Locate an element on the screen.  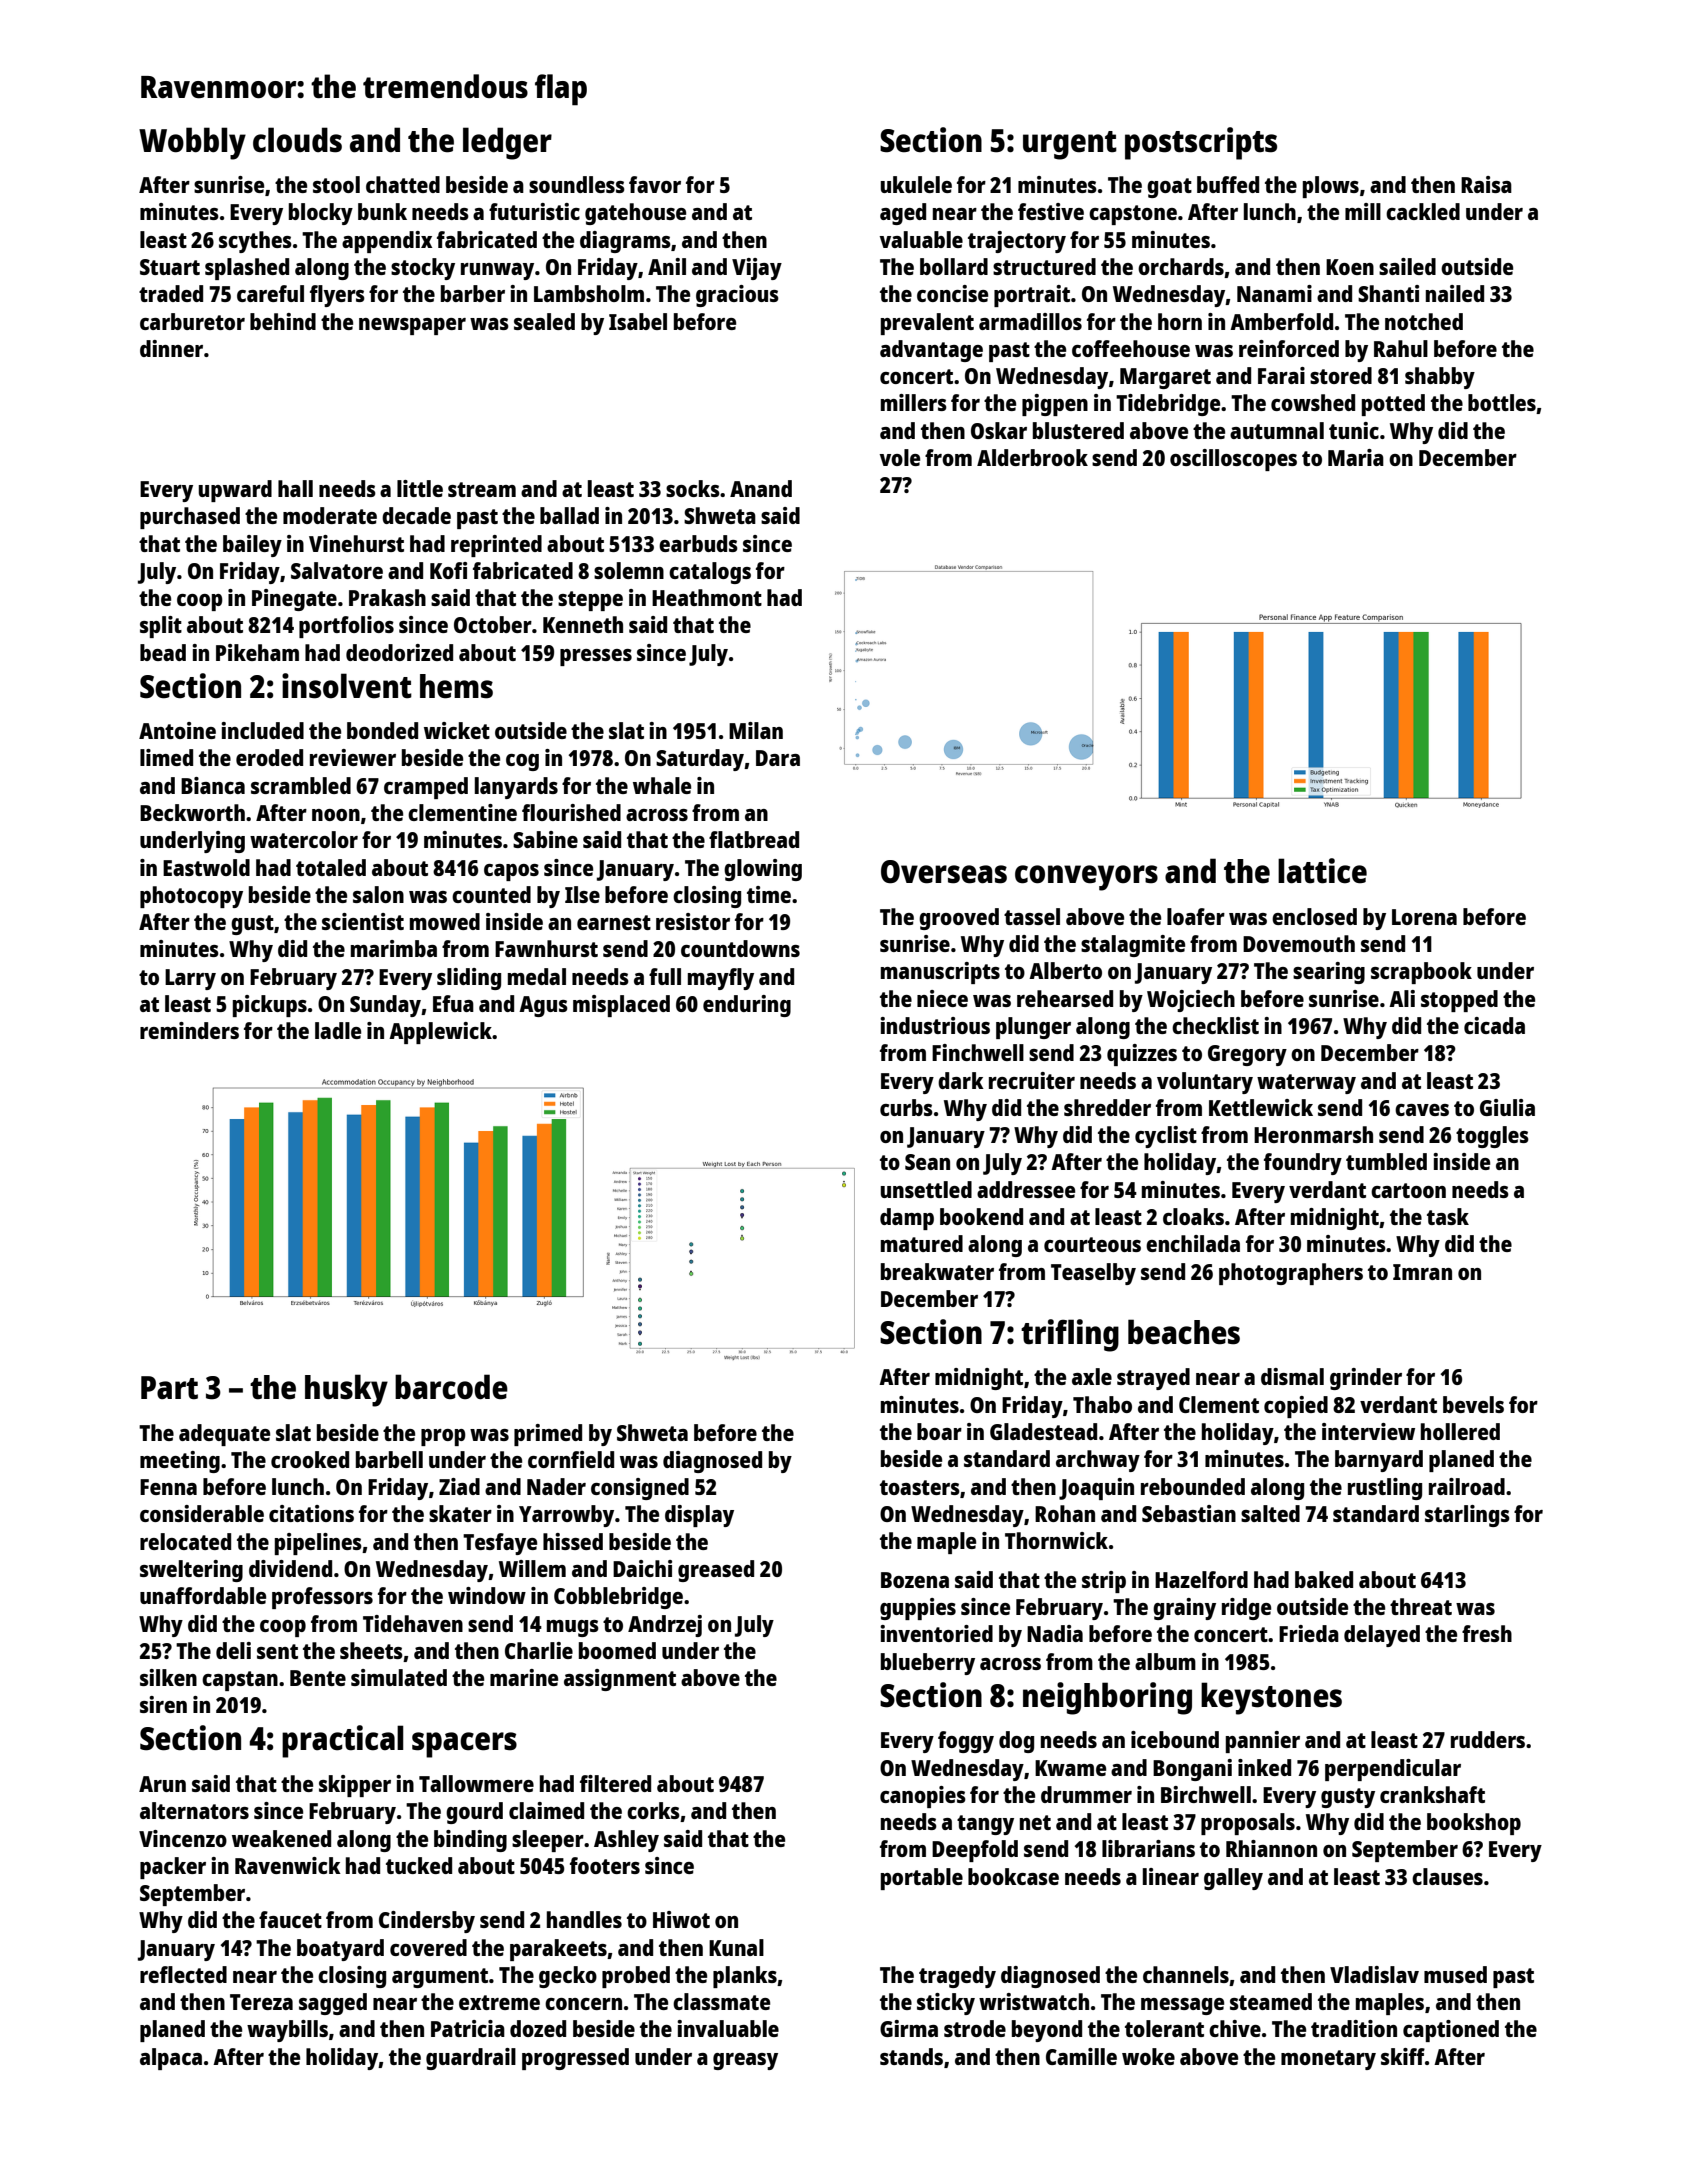
canopies is located at coordinates (923, 1797).
